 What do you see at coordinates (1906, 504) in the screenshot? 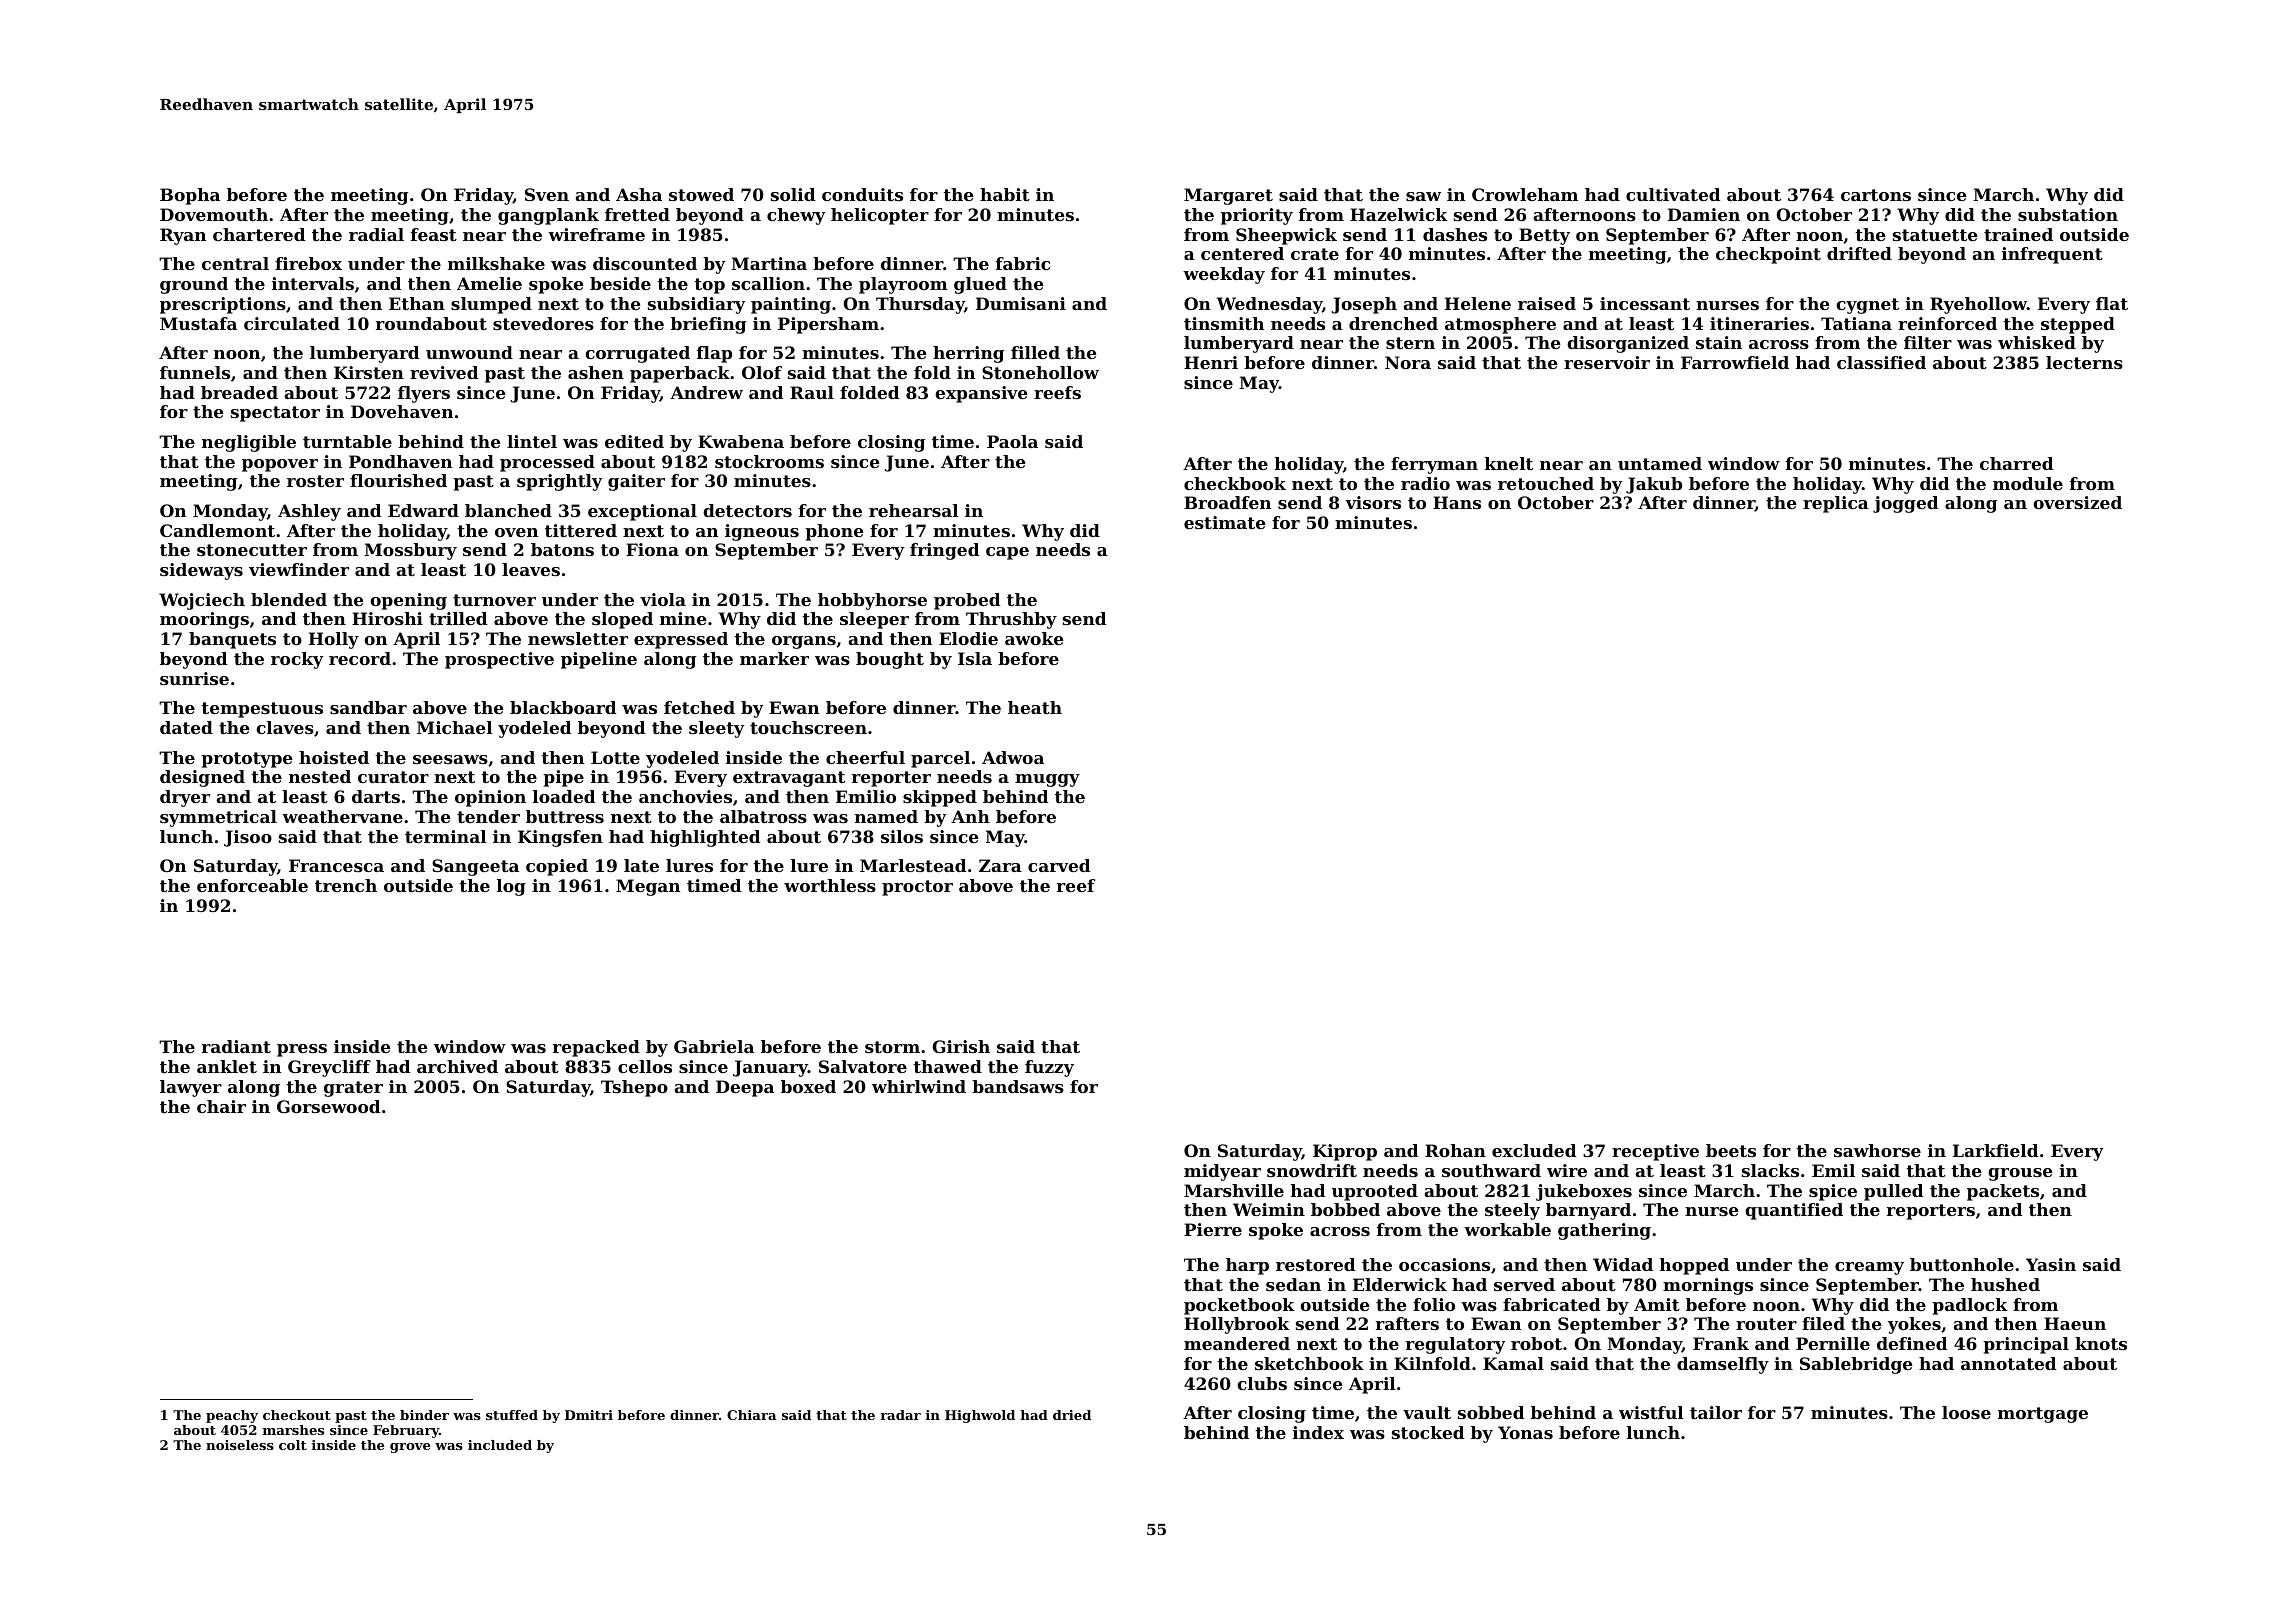
I see `jogged` at bounding box center [1906, 504].
